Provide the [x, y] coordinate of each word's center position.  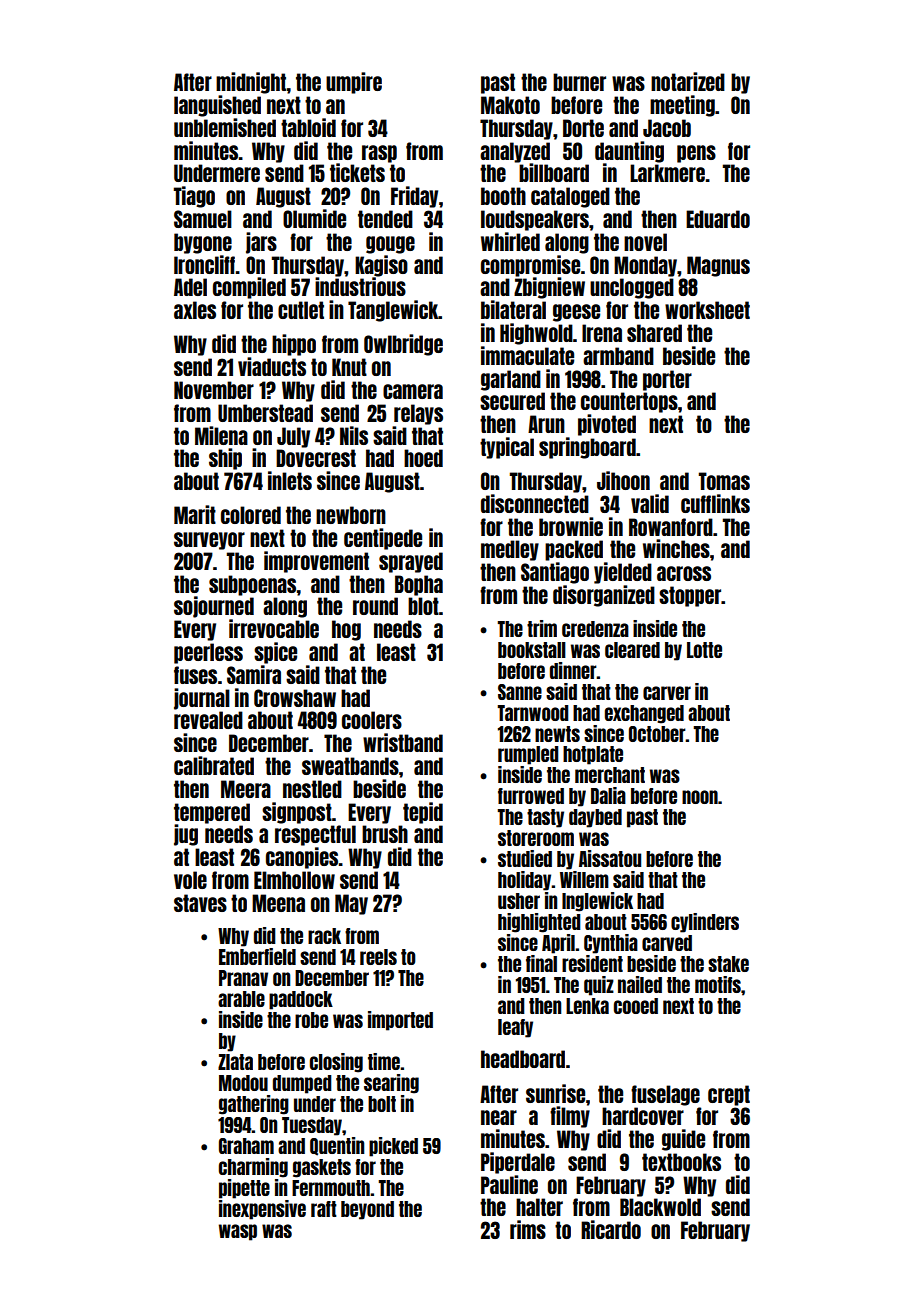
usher [519, 901]
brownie [571, 526]
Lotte [704, 650]
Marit [195, 514]
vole [190, 880]
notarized [688, 81]
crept [729, 1095]
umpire [354, 83]
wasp [238, 1232]
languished [217, 106]
